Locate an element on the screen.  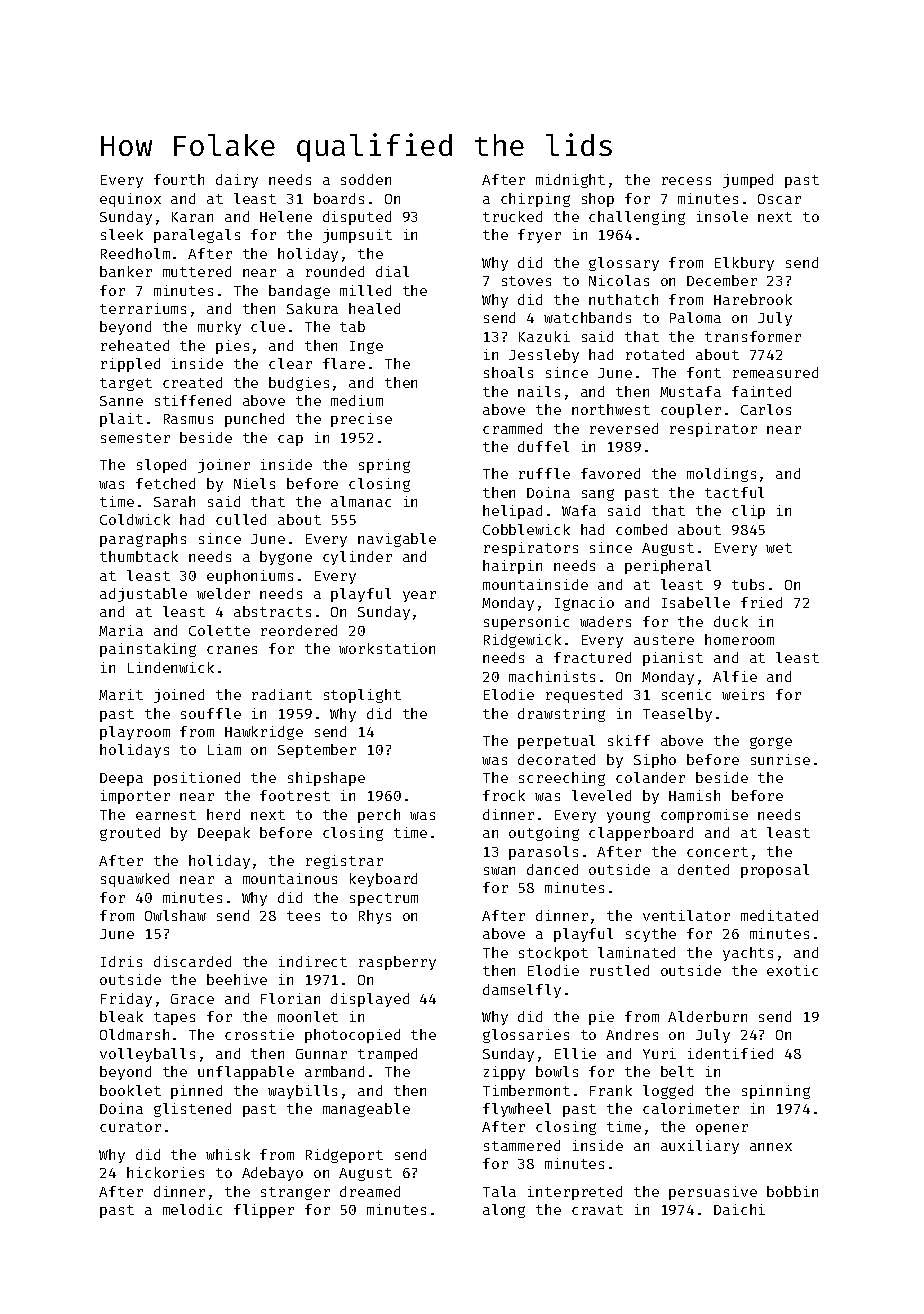
proposal is located at coordinates (775, 871).
